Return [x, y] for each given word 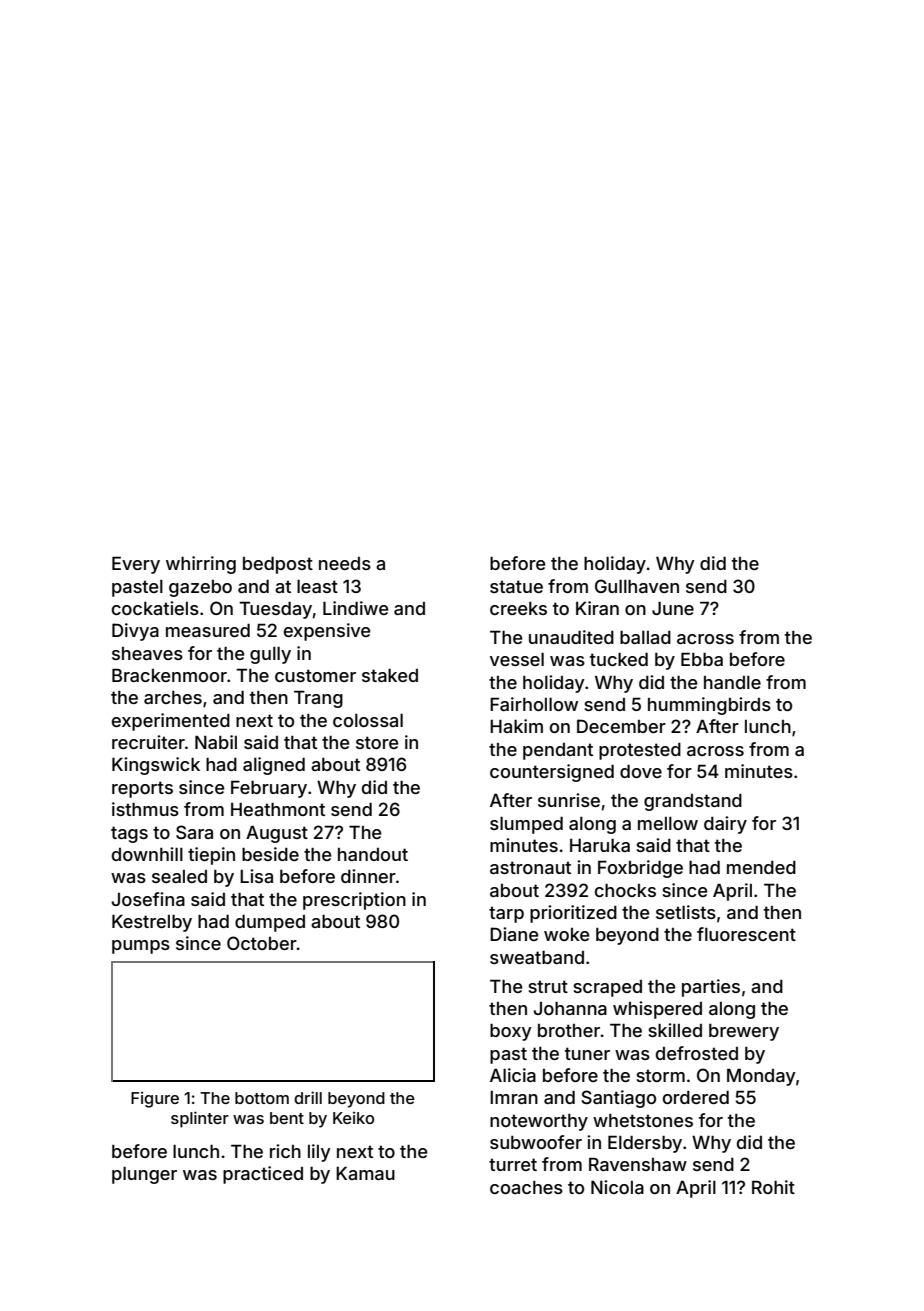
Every [136, 565]
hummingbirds [709, 706]
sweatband [537, 957]
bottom [262, 1098]
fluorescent [746, 934]
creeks [518, 608]
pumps [141, 947]
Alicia [513, 1075]
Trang [318, 699]
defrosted [697, 1053]
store [377, 742]
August [277, 834]
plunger [144, 1175]
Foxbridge [640, 869]
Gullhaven [637, 586]
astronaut [530, 867]
